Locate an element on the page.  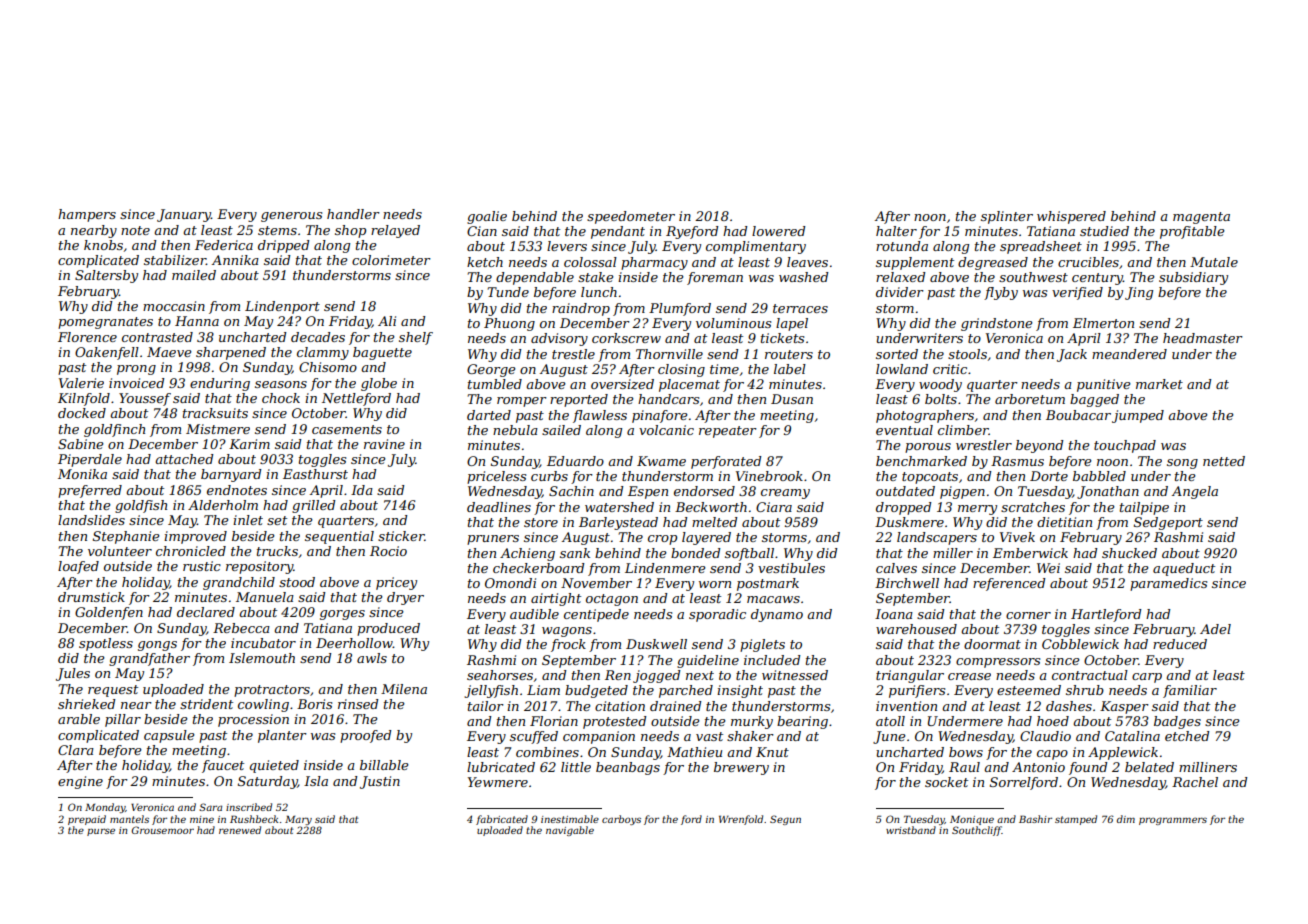
watershed is located at coordinates (619, 507).
